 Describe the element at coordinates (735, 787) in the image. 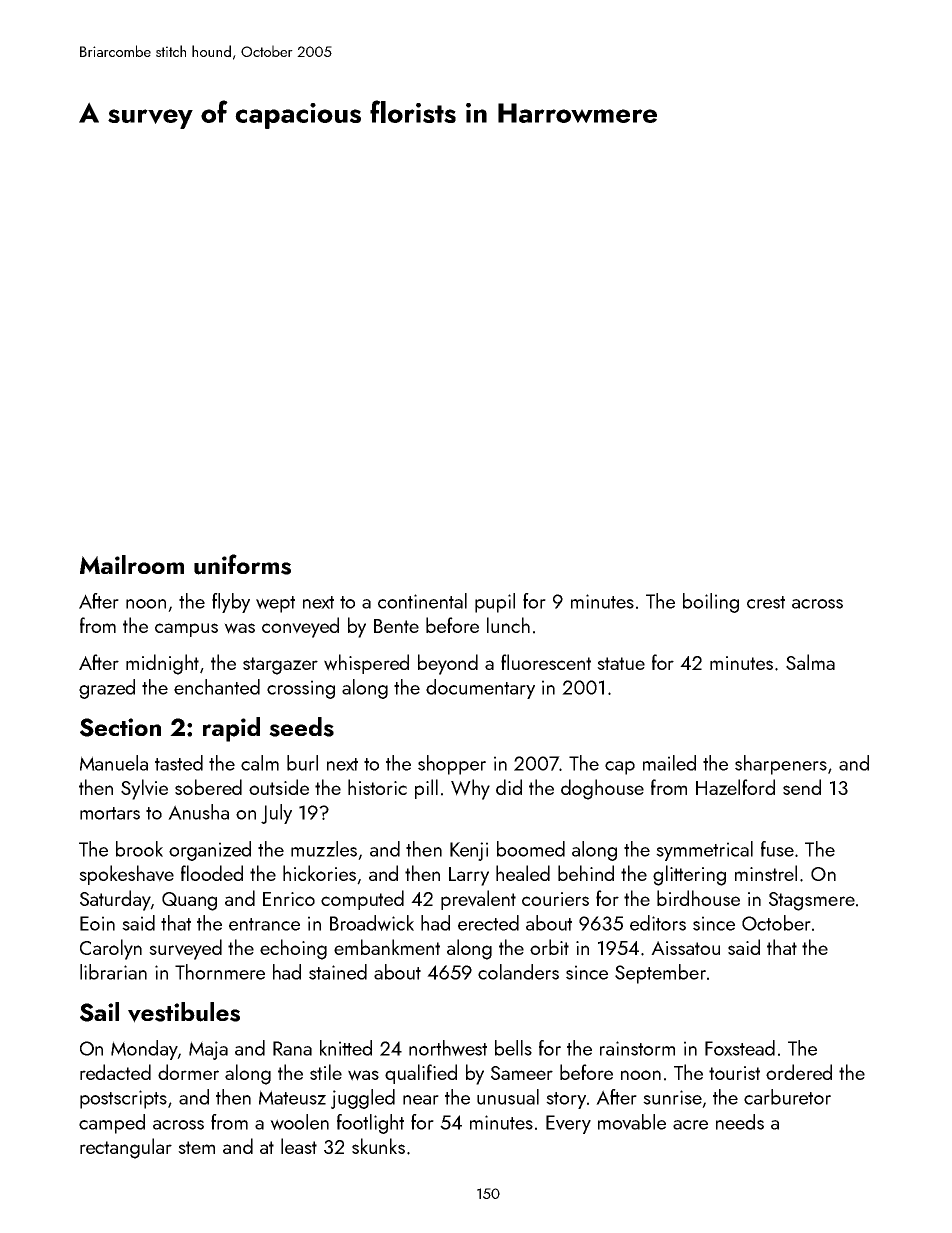

I see `Hazelford` at that location.
